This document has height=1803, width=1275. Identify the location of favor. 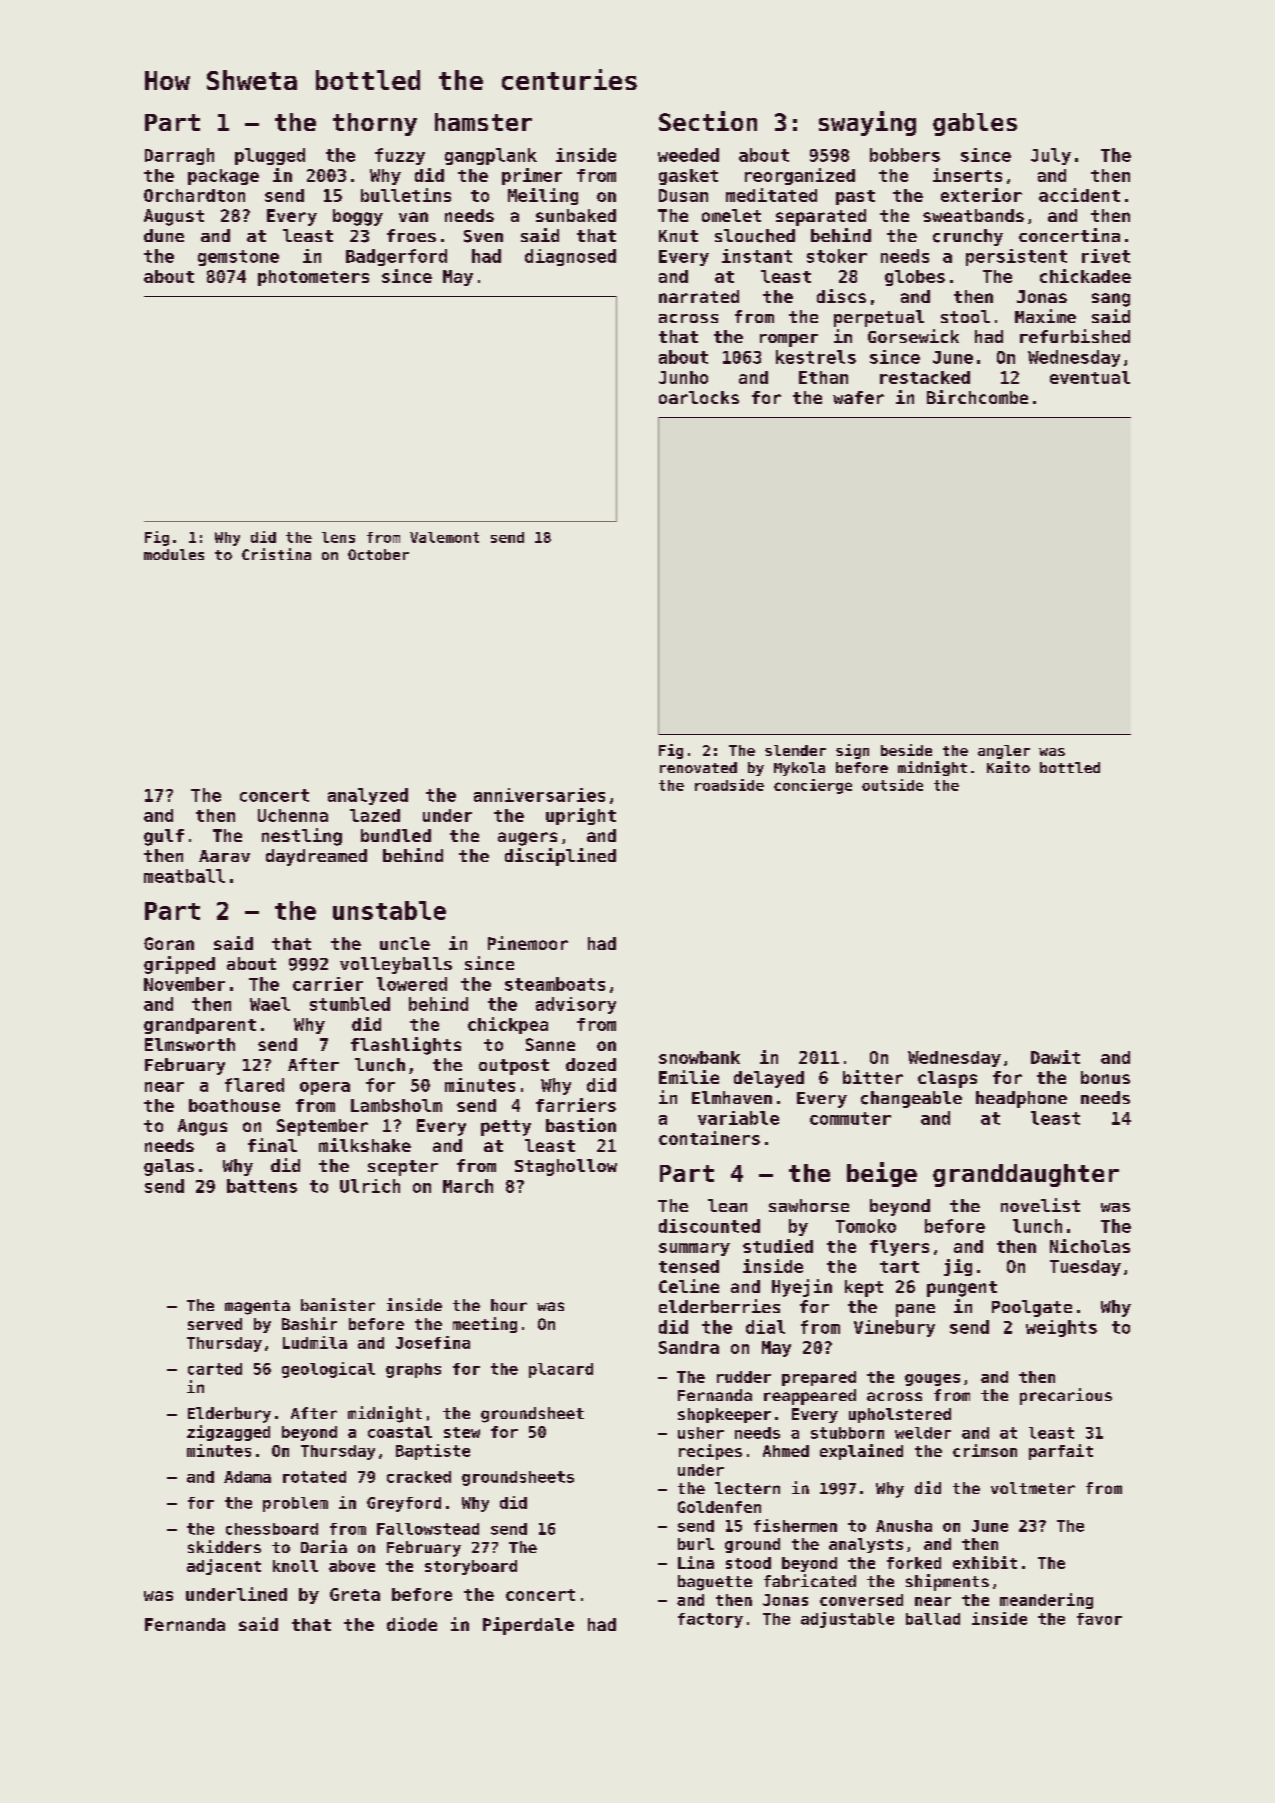
(1099, 1619).
